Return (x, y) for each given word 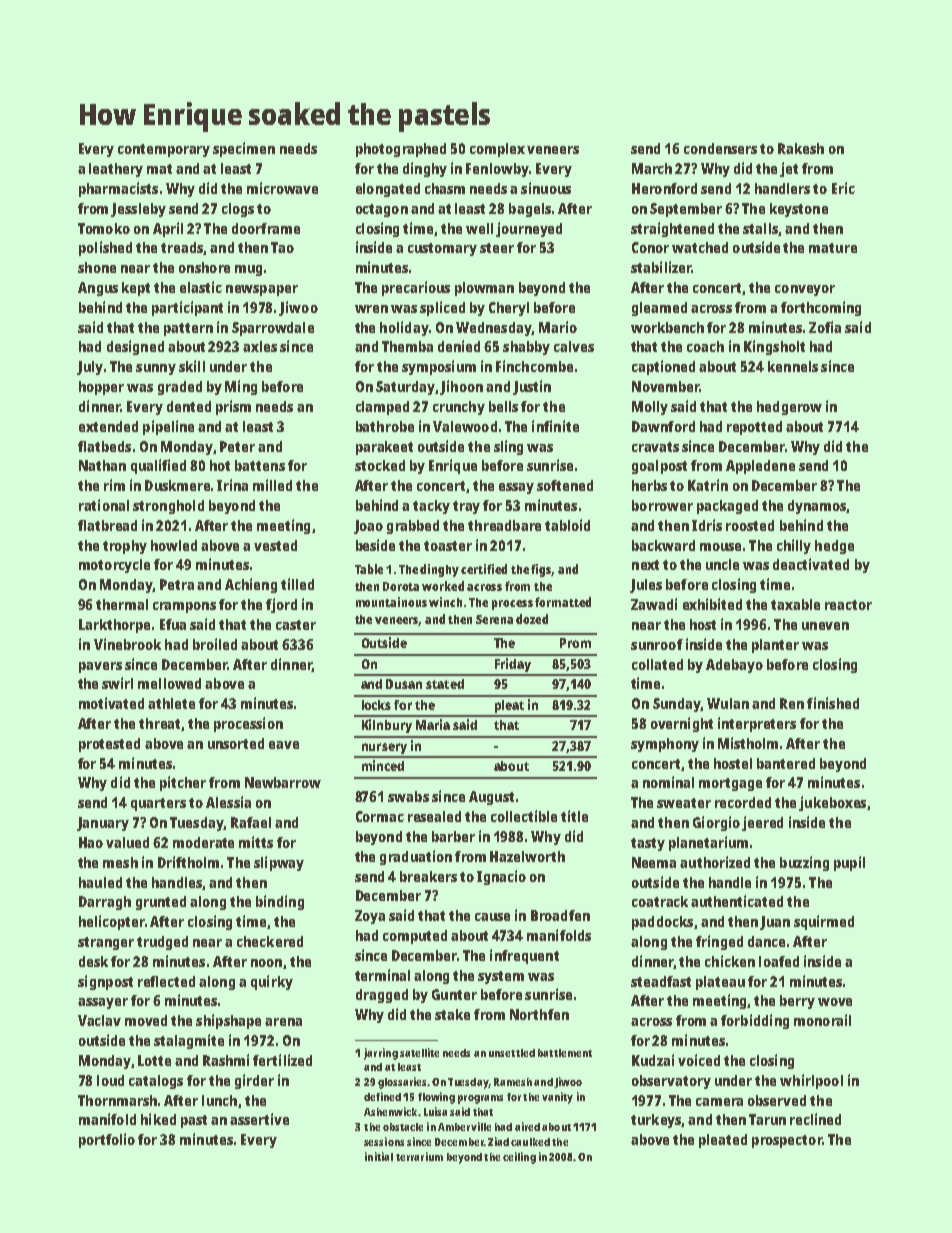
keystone (799, 210)
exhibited (712, 604)
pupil (849, 863)
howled (174, 545)
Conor (650, 247)
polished (105, 248)
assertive (259, 1119)
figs (541, 570)
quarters (158, 804)
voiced (699, 1060)
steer (497, 248)
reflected (166, 981)
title (574, 816)
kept (136, 289)
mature (833, 248)
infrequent (524, 956)
